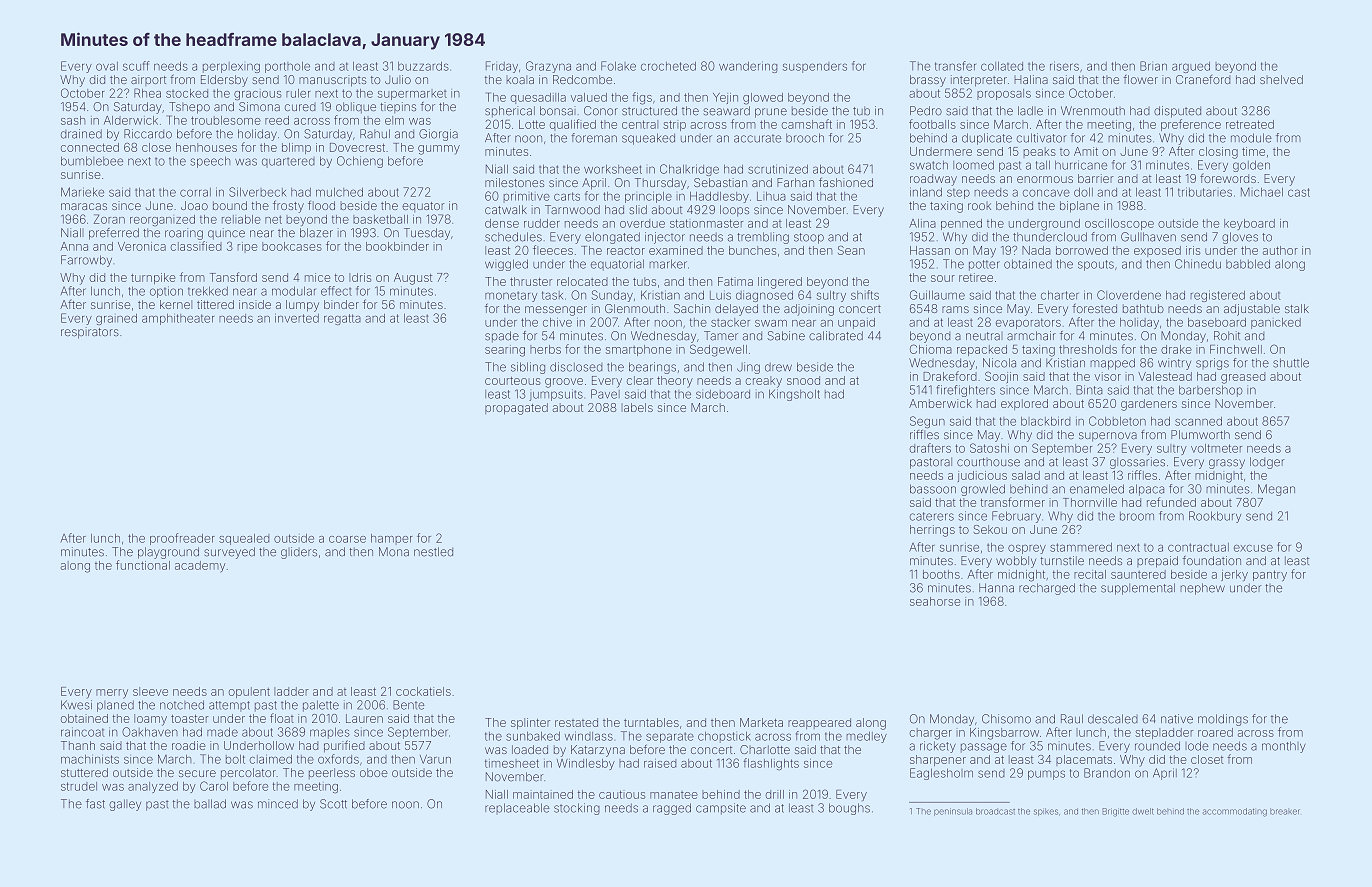 Image resolution: width=1372 pixels, height=887 pixels. What do you see at coordinates (1028, 323) in the image?
I see `evaporators` at bounding box center [1028, 323].
